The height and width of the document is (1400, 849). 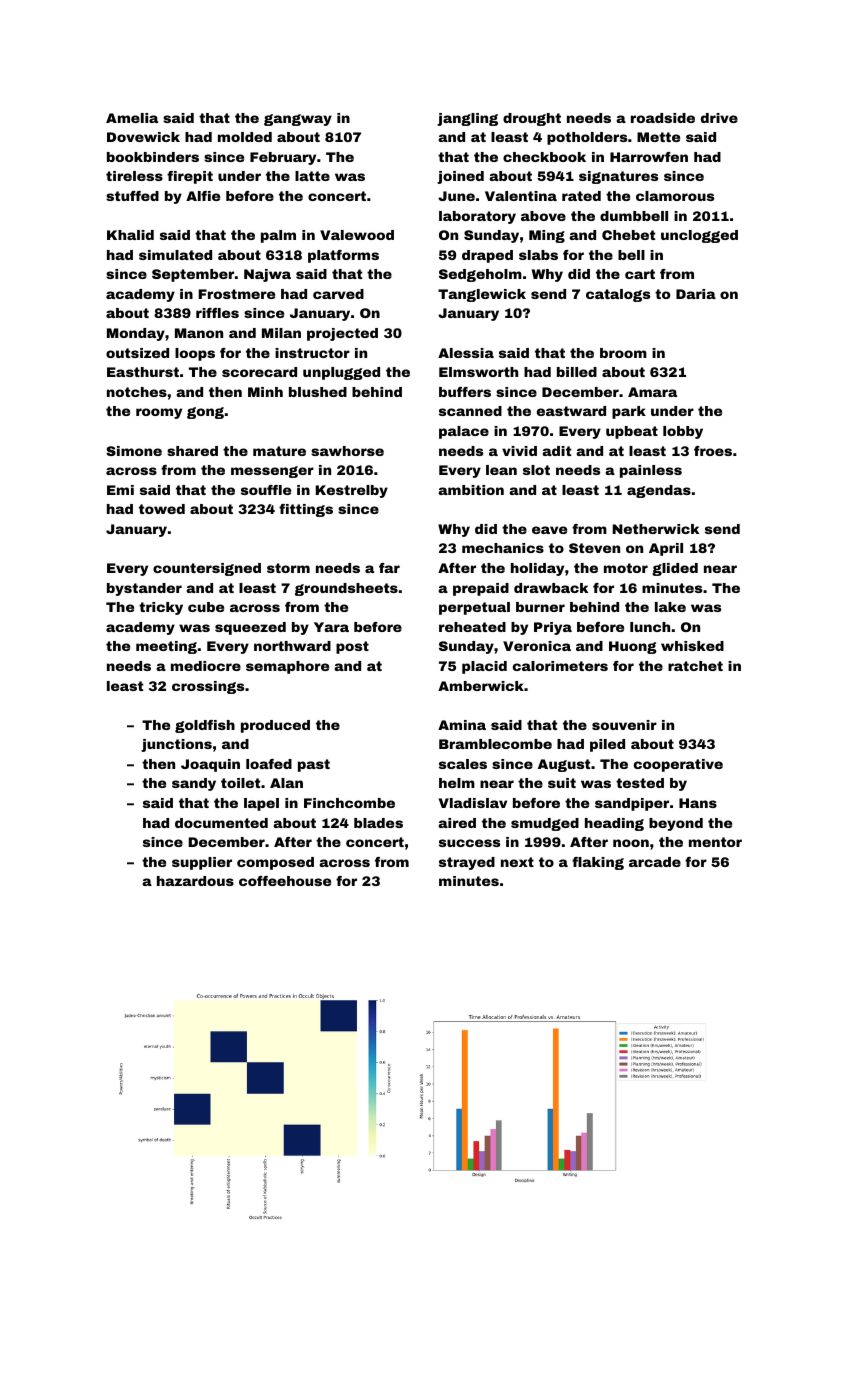 I want to click on strayed, so click(x=467, y=863).
